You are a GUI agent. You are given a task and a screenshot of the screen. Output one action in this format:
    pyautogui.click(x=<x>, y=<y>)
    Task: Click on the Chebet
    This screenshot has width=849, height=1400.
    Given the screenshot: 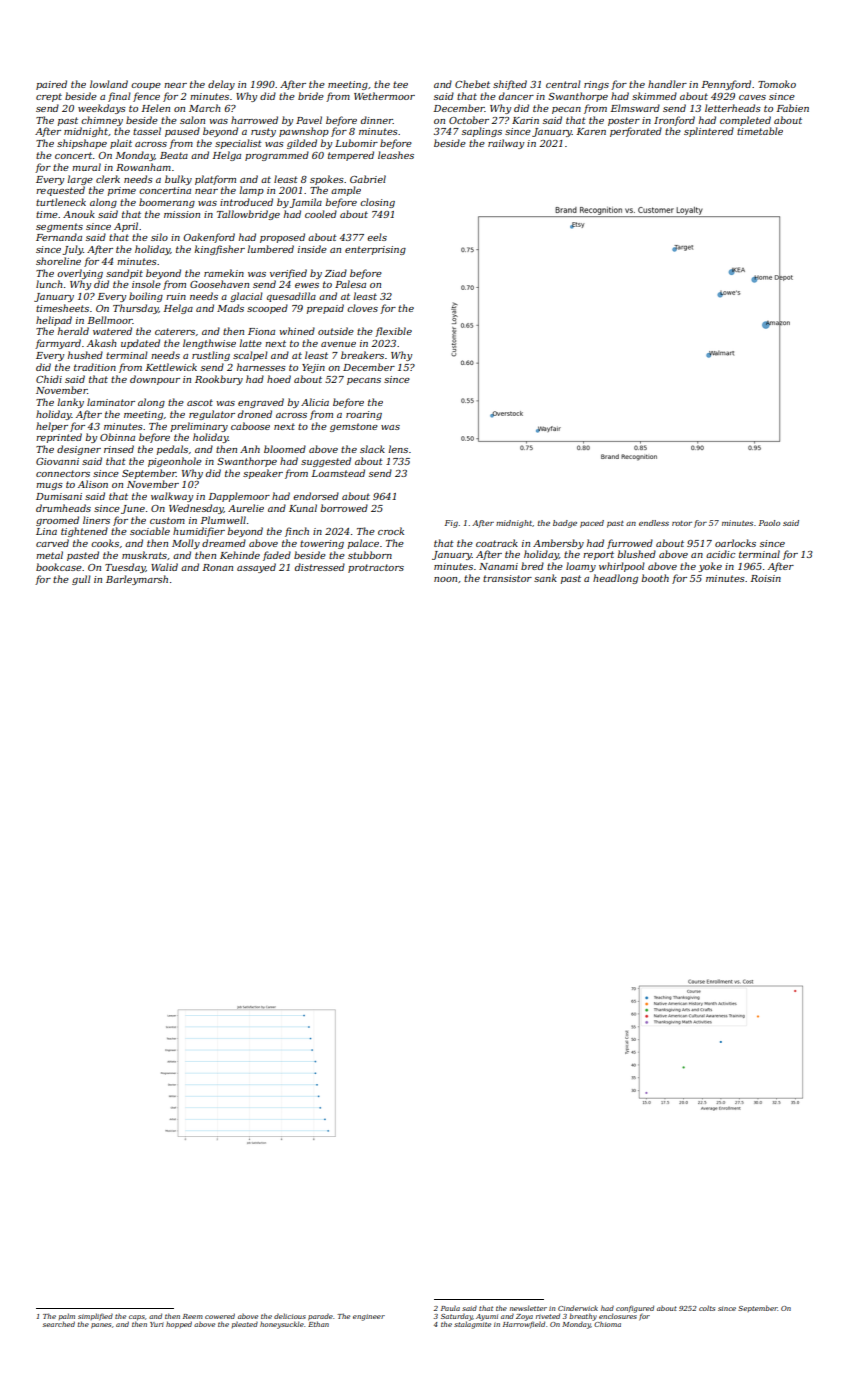 What is the action you would take?
    pyautogui.click(x=472, y=84)
